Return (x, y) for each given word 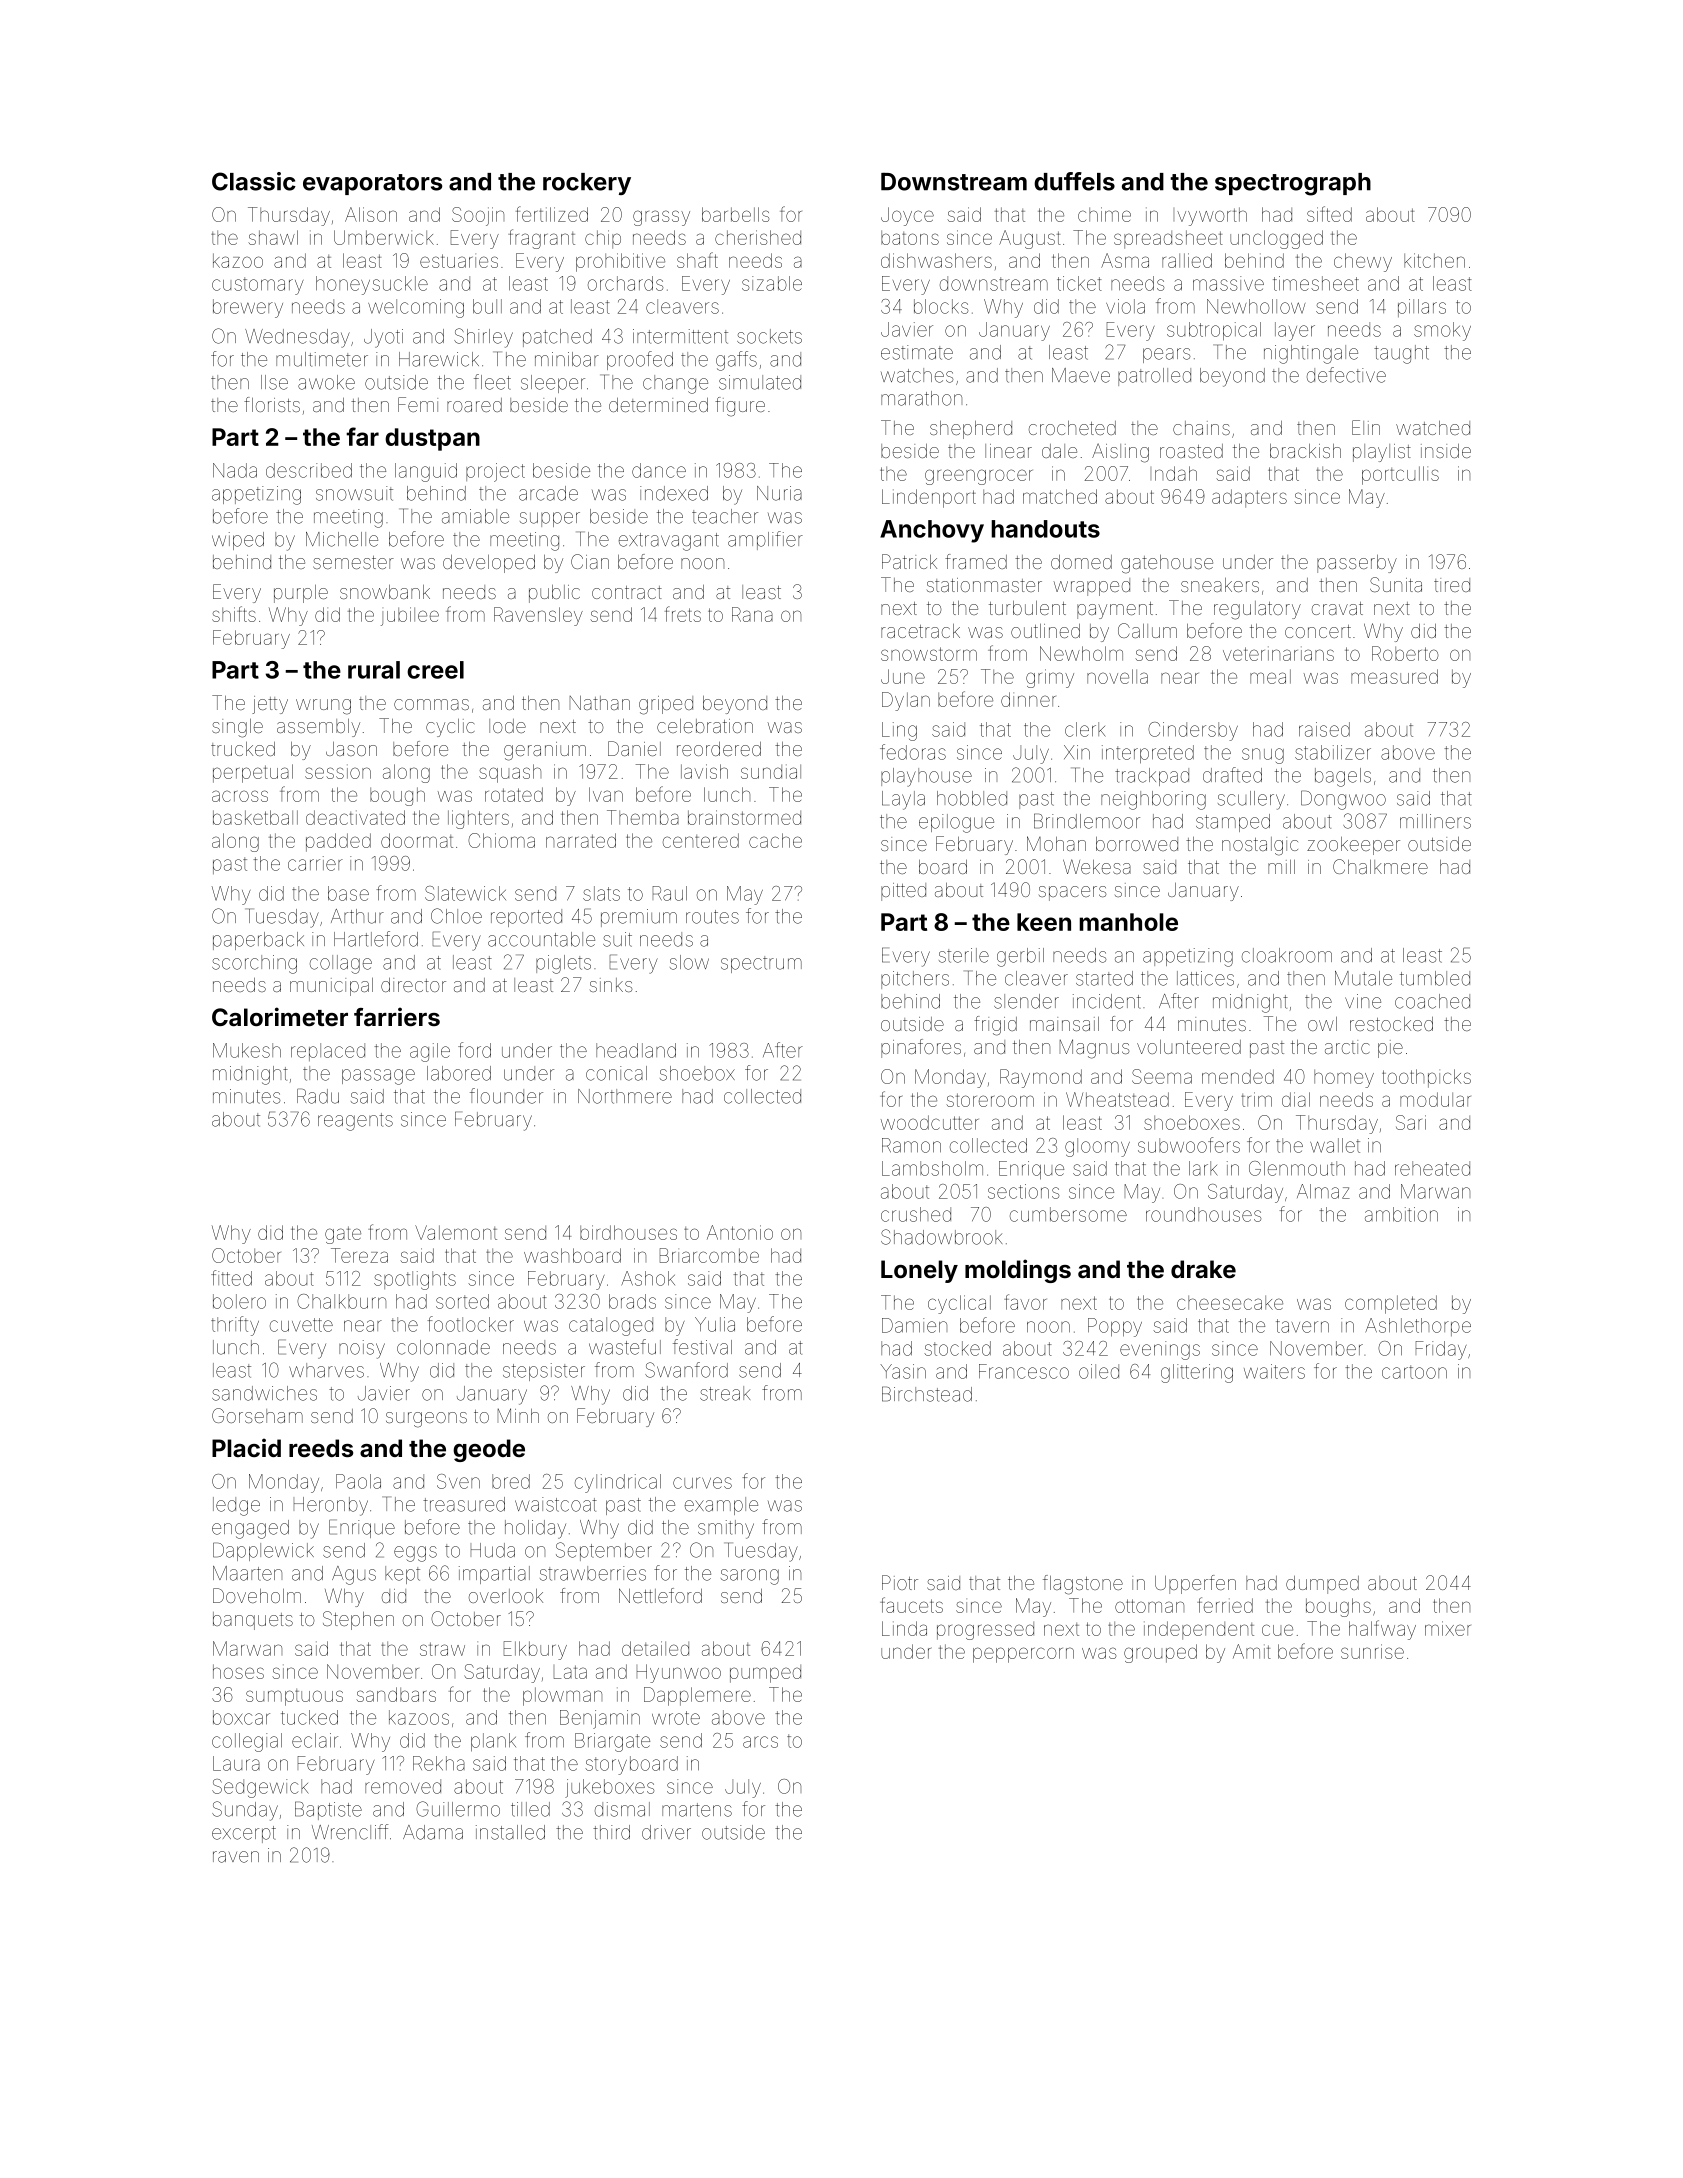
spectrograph (1293, 184)
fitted (231, 1278)
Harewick (439, 359)
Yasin (903, 1371)
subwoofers (1189, 1145)
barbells (735, 214)
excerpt (244, 1834)
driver (666, 1832)
